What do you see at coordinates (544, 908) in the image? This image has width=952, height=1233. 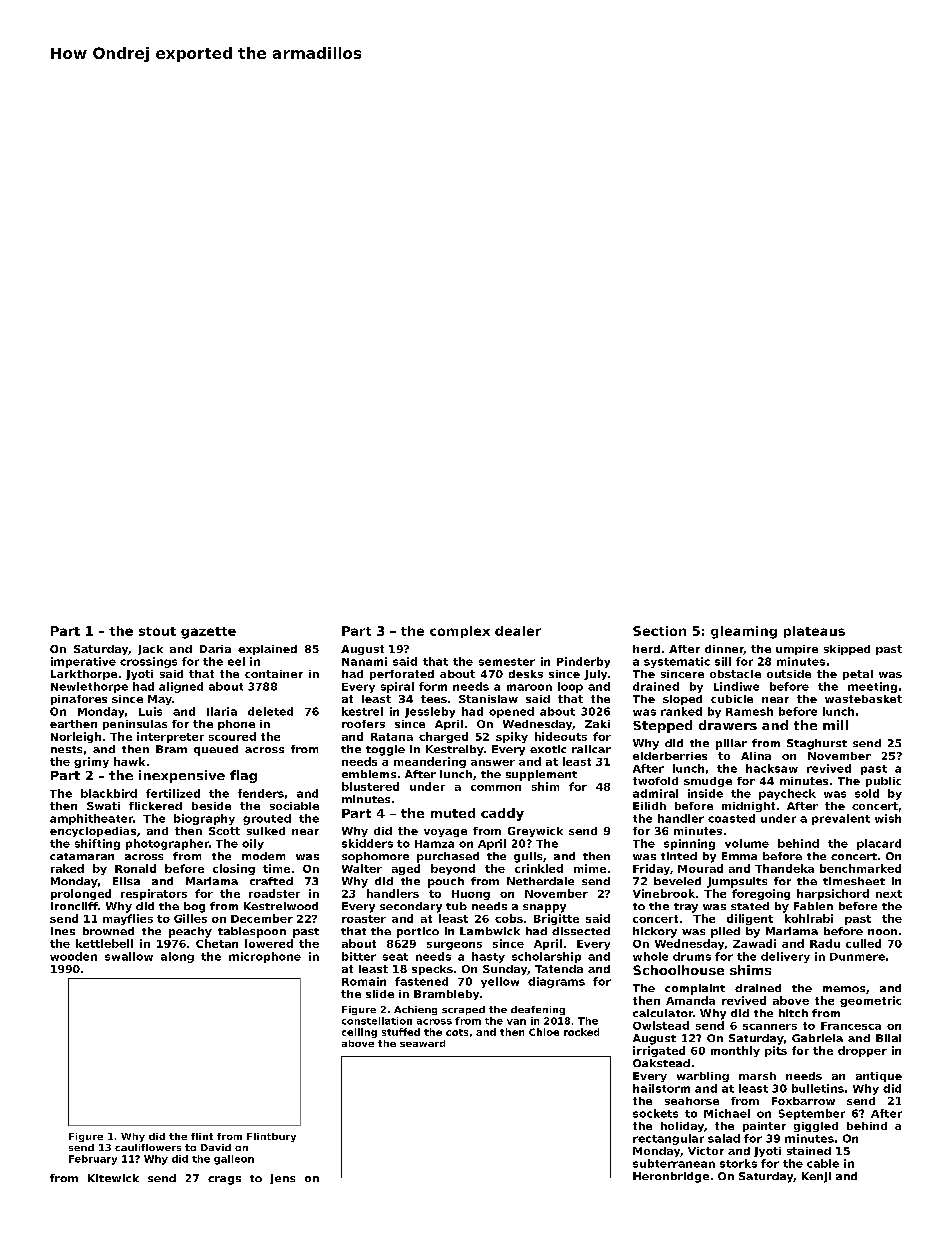 I see `snappy` at bounding box center [544, 908].
